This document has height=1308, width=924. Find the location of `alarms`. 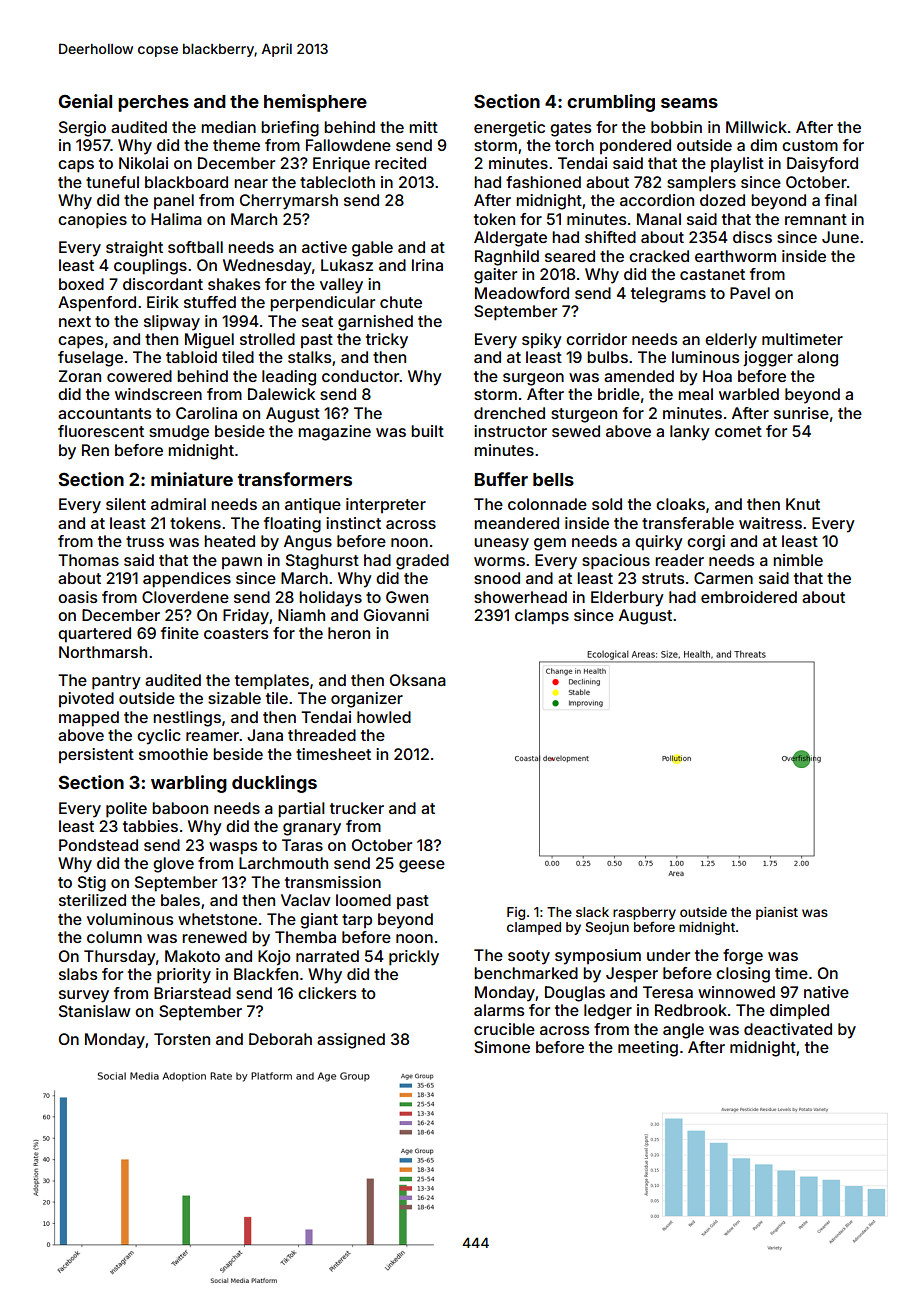

alarms is located at coordinates (499, 1010).
